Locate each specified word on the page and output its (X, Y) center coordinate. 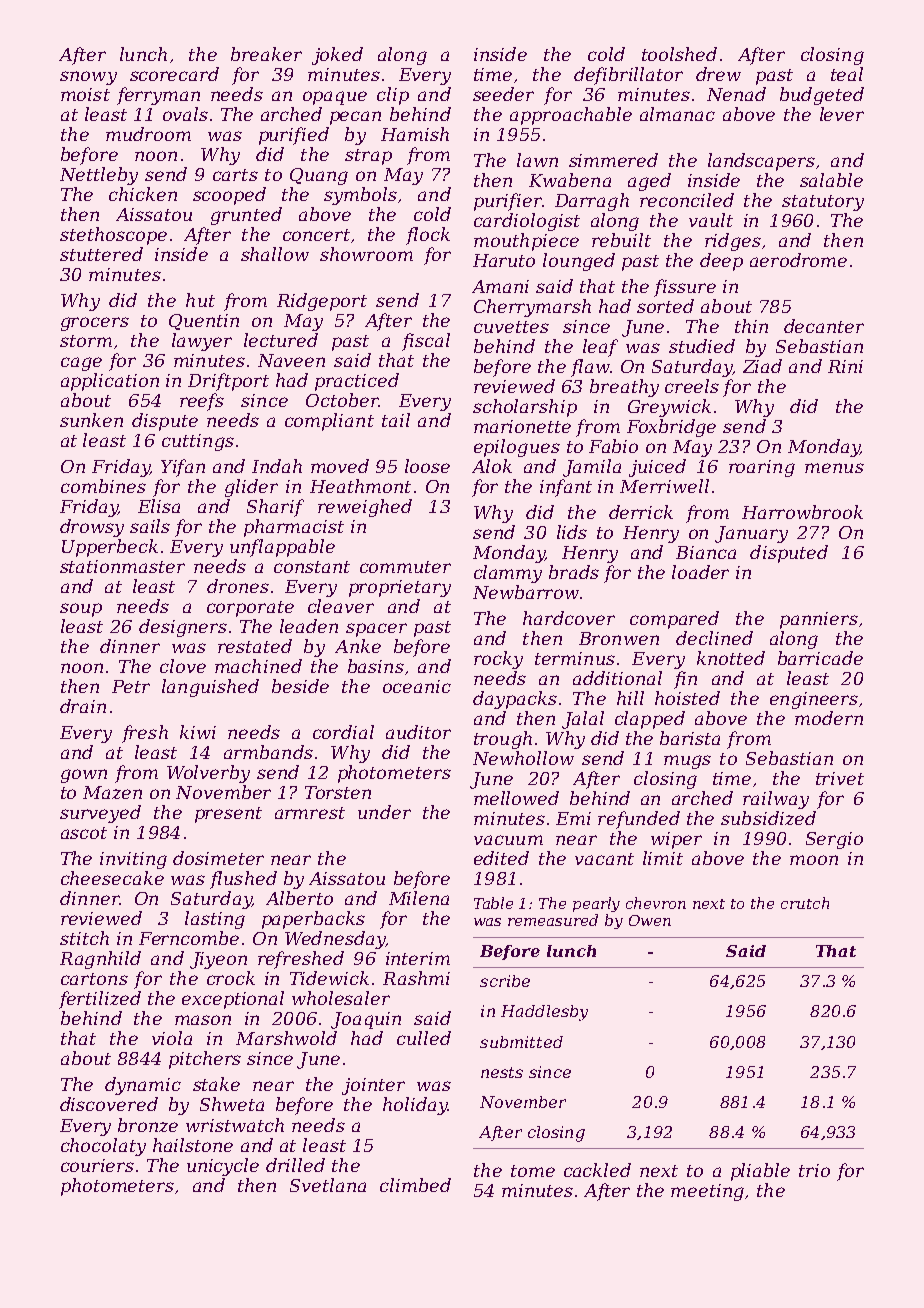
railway (776, 800)
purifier (508, 202)
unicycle (223, 1167)
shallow (275, 254)
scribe (505, 981)
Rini (845, 366)
